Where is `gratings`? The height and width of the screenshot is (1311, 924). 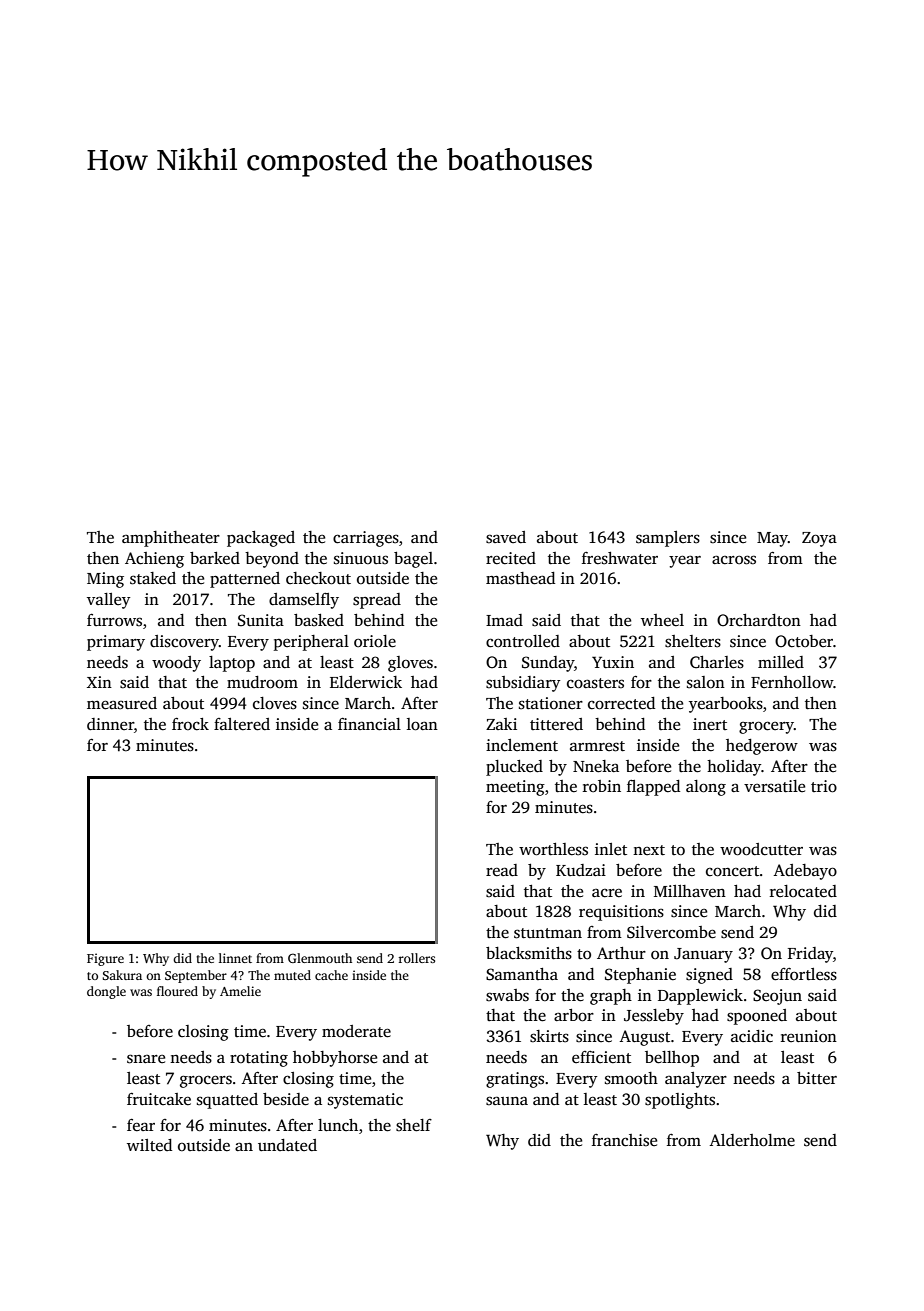 gratings is located at coordinates (515, 1080).
